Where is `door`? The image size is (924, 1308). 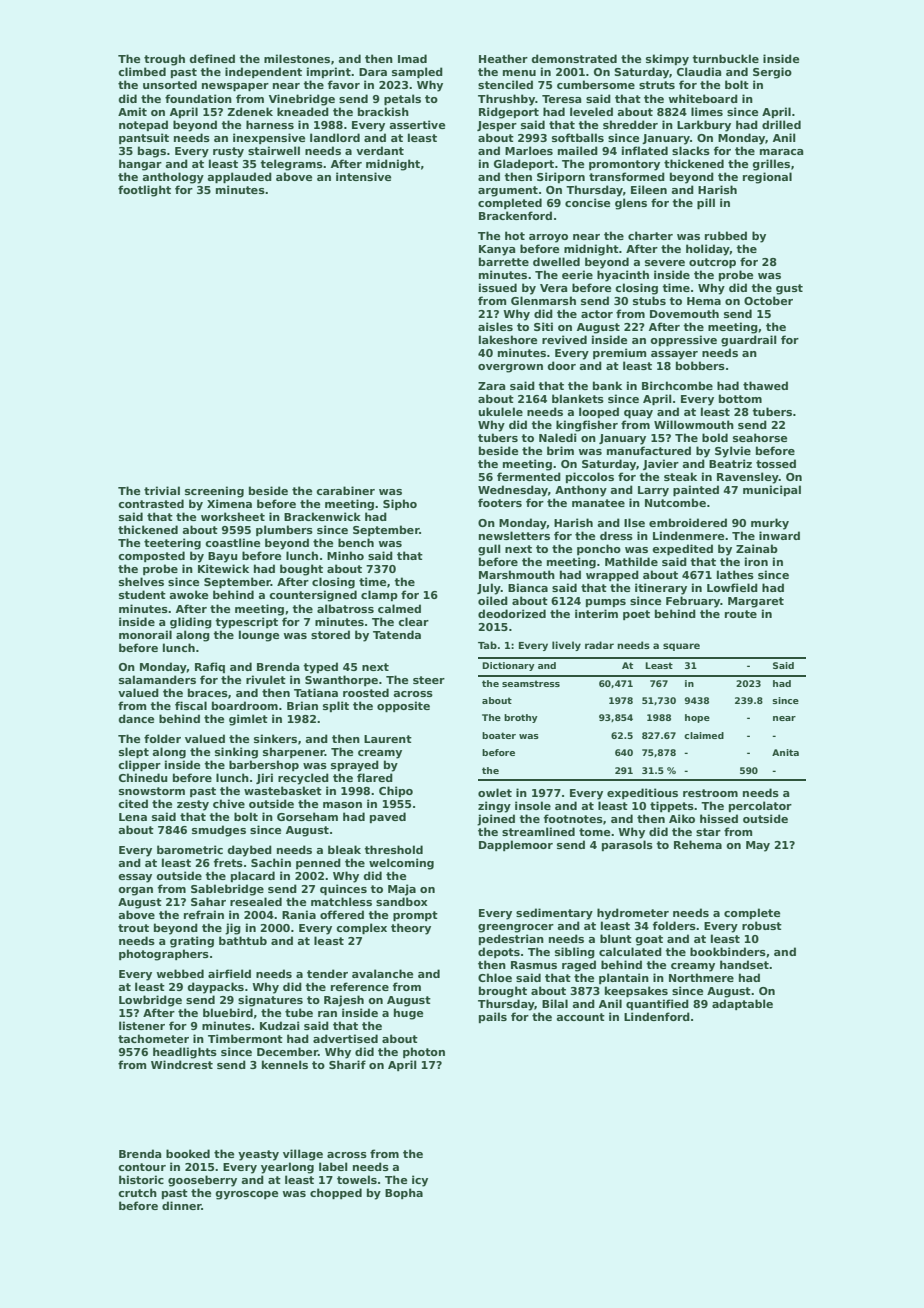 door is located at coordinates (561, 365).
